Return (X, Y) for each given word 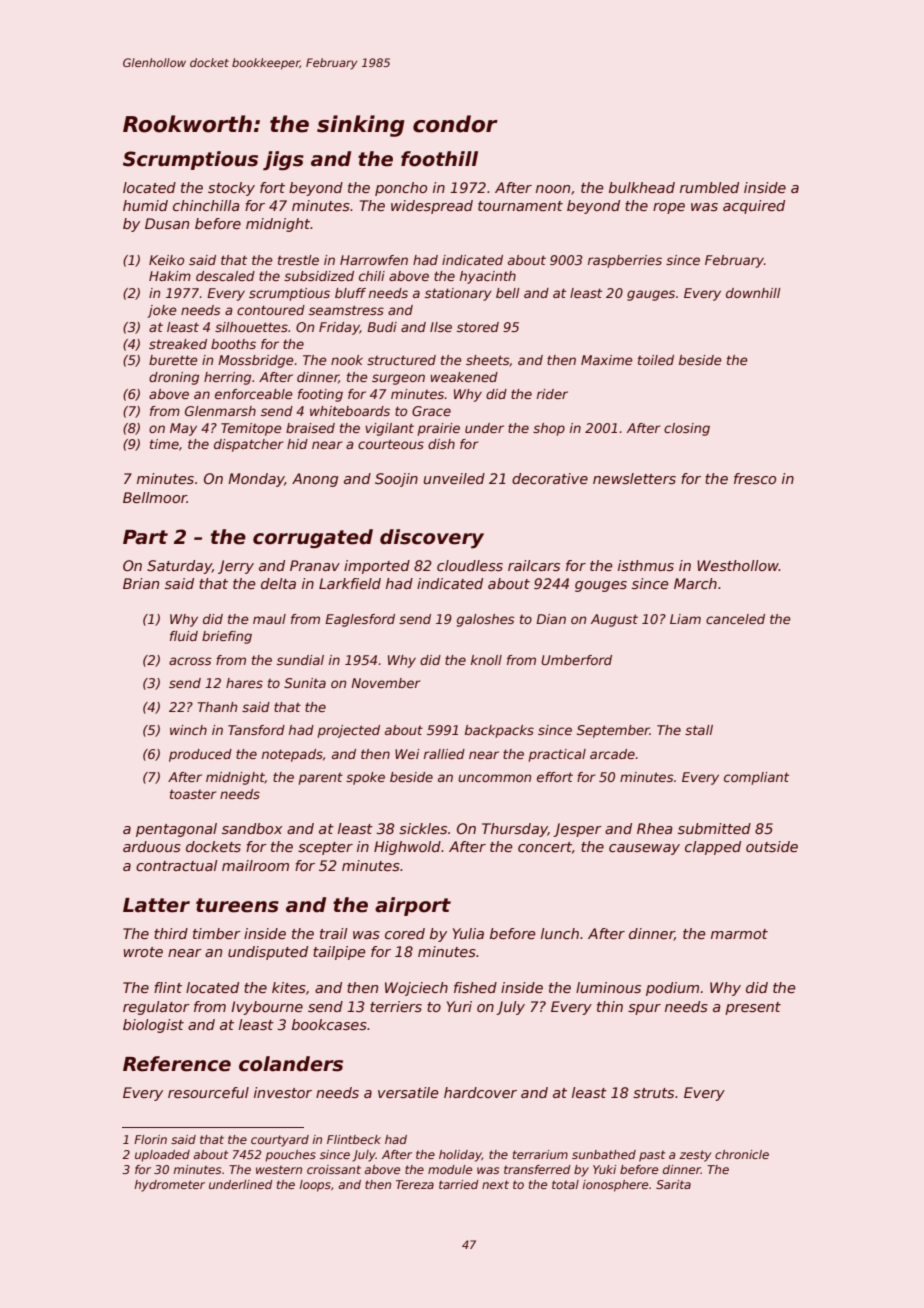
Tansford (256, 730)
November (386, 683)
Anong (315, 480)
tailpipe (339, 953)
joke (162, 311)
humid (145, 205)
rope (669, 208)
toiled (656, 360)
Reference (177, 1064)
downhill (753, 293)
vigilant (389, 429)
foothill (439, 159)
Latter (156, 905)
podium (672, 989)
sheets (487, 360)
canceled (735, 619)
